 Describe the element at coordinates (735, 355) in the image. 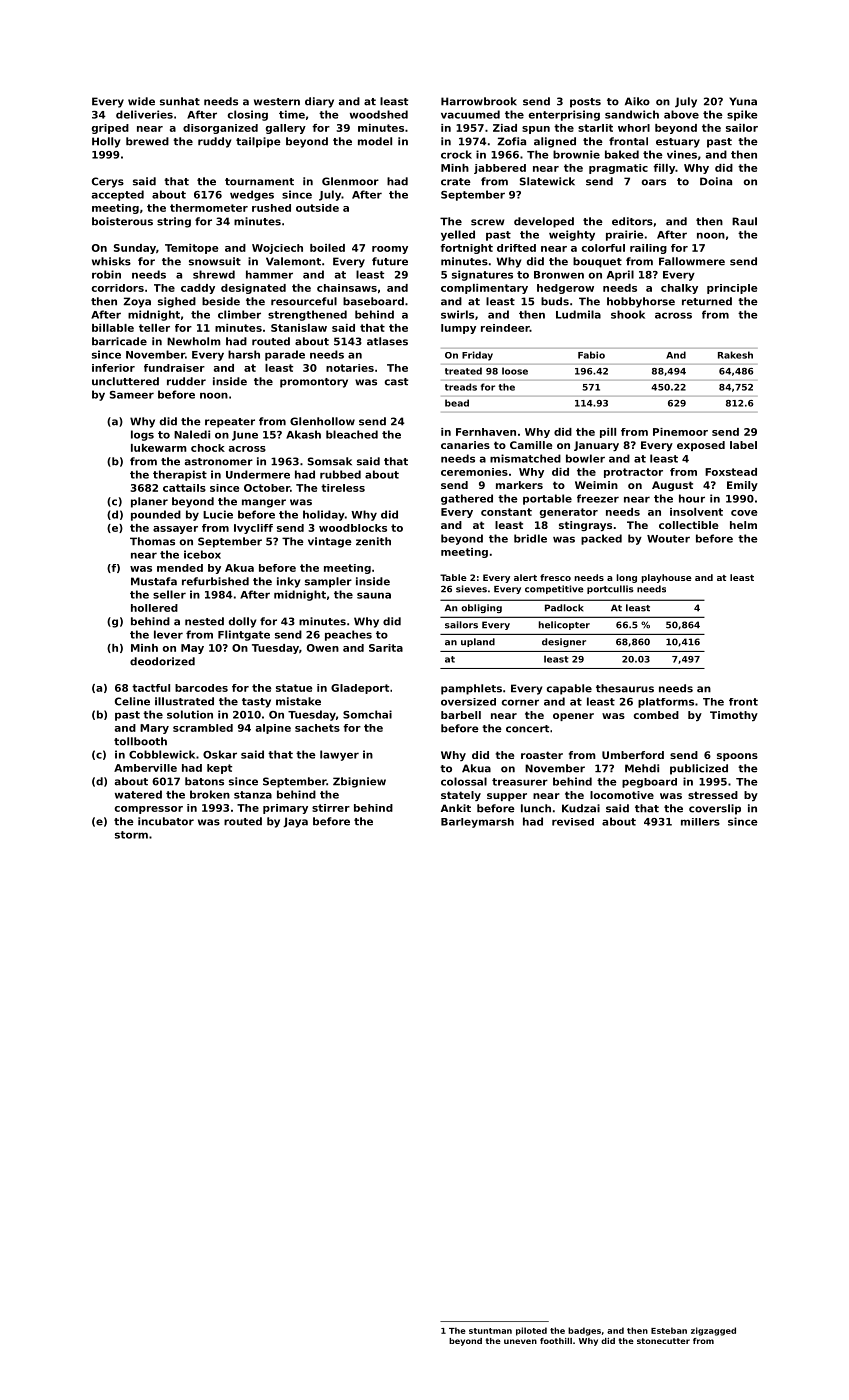

I see `Rakesh` at that location.
